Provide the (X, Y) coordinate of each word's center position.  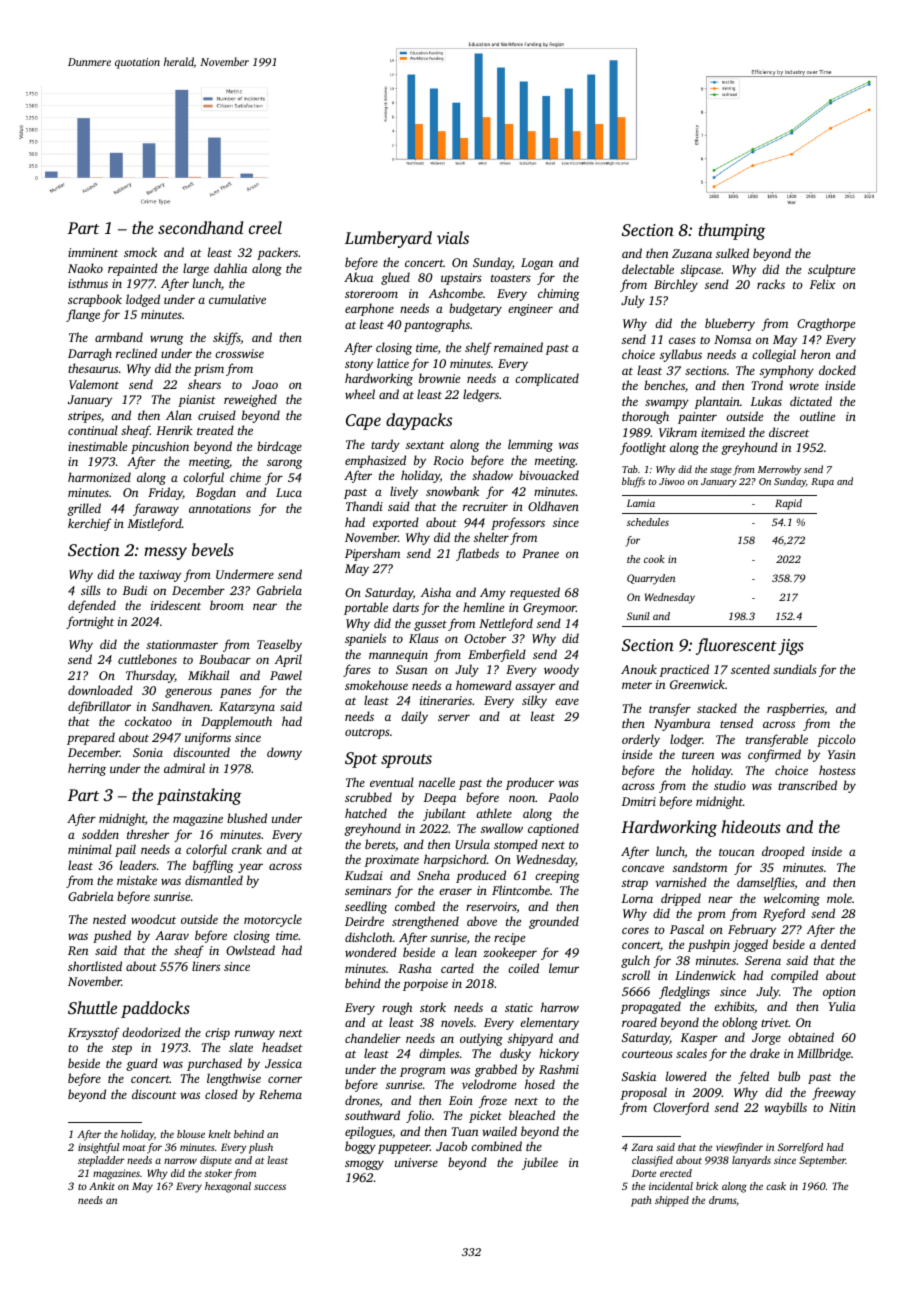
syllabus (681, 355)
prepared (91, 738)
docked (837, 370)
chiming (559, 294)
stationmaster (182, 644)
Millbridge (824, 1054)
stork (433, 1007)
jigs (791, 647)
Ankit (102, 1186)
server (454, 717)
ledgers (481, 395)
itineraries (446, 700)
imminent (93, 252)
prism (209, 370)
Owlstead (250, 950)
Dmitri (638, 801)
